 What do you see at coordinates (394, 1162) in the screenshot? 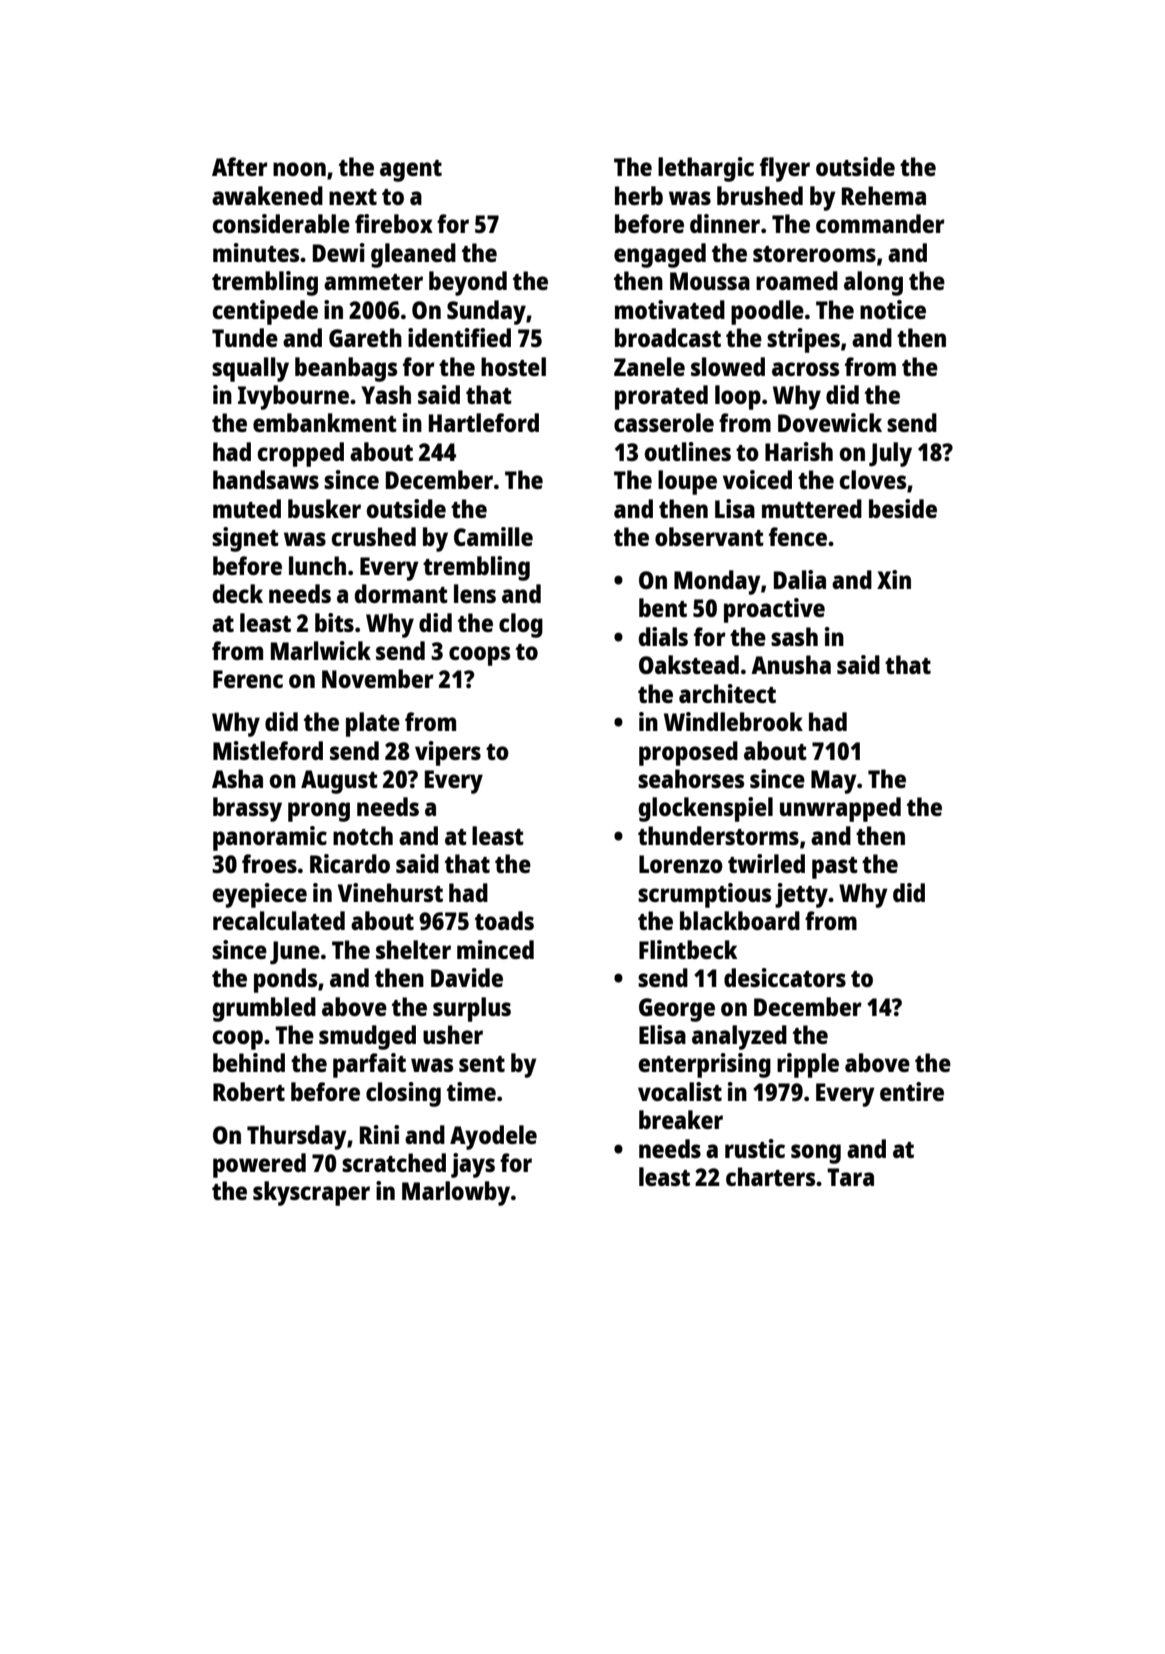
I see `scratched` at bounding box center [394, 1162].
